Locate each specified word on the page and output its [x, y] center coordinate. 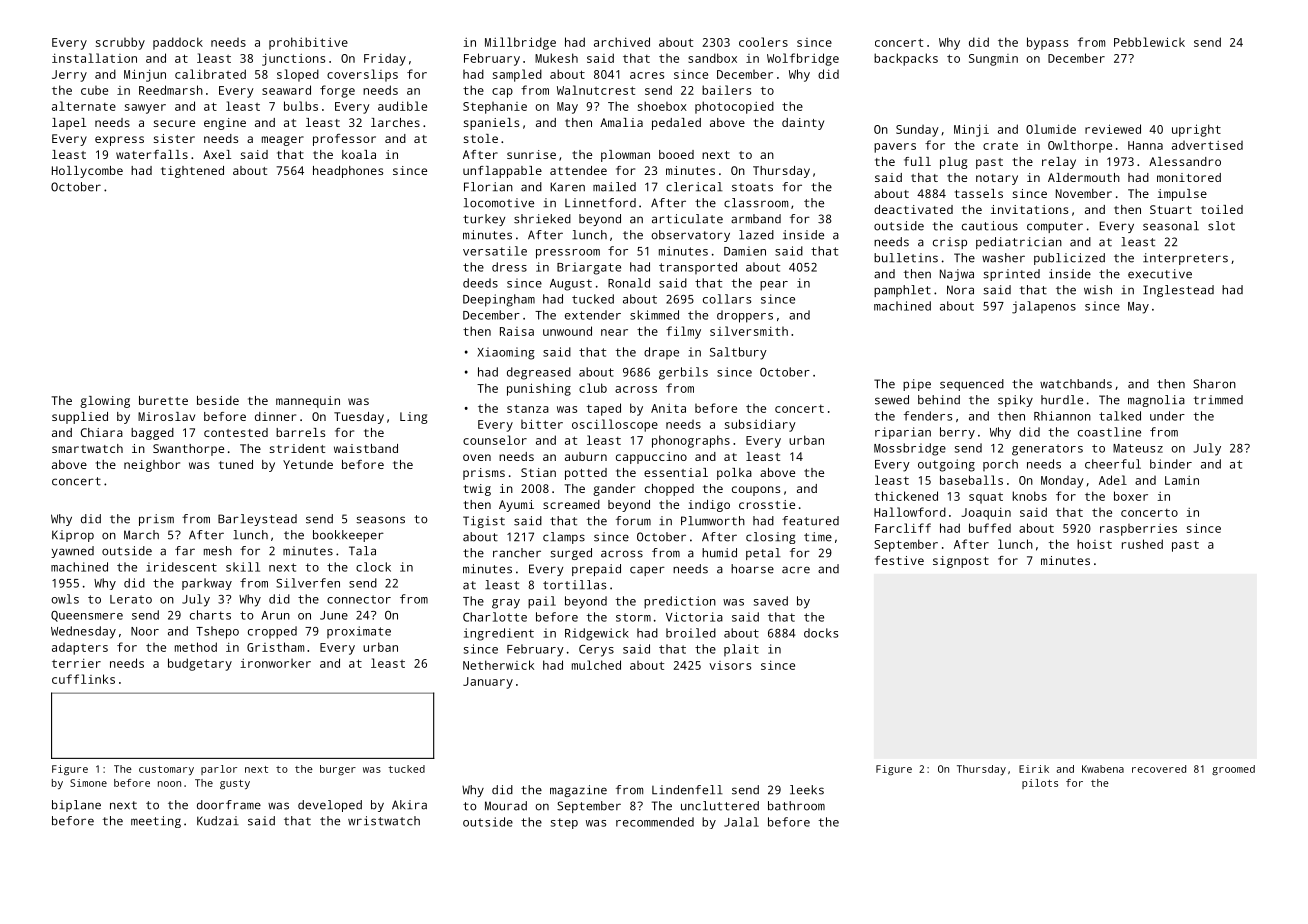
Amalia [621, 122]
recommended [655, 822]
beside [218, 400]
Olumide [1051, 129]
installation [94, 58]
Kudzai [218, 821]
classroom [756, 203]
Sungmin [993, 60]
